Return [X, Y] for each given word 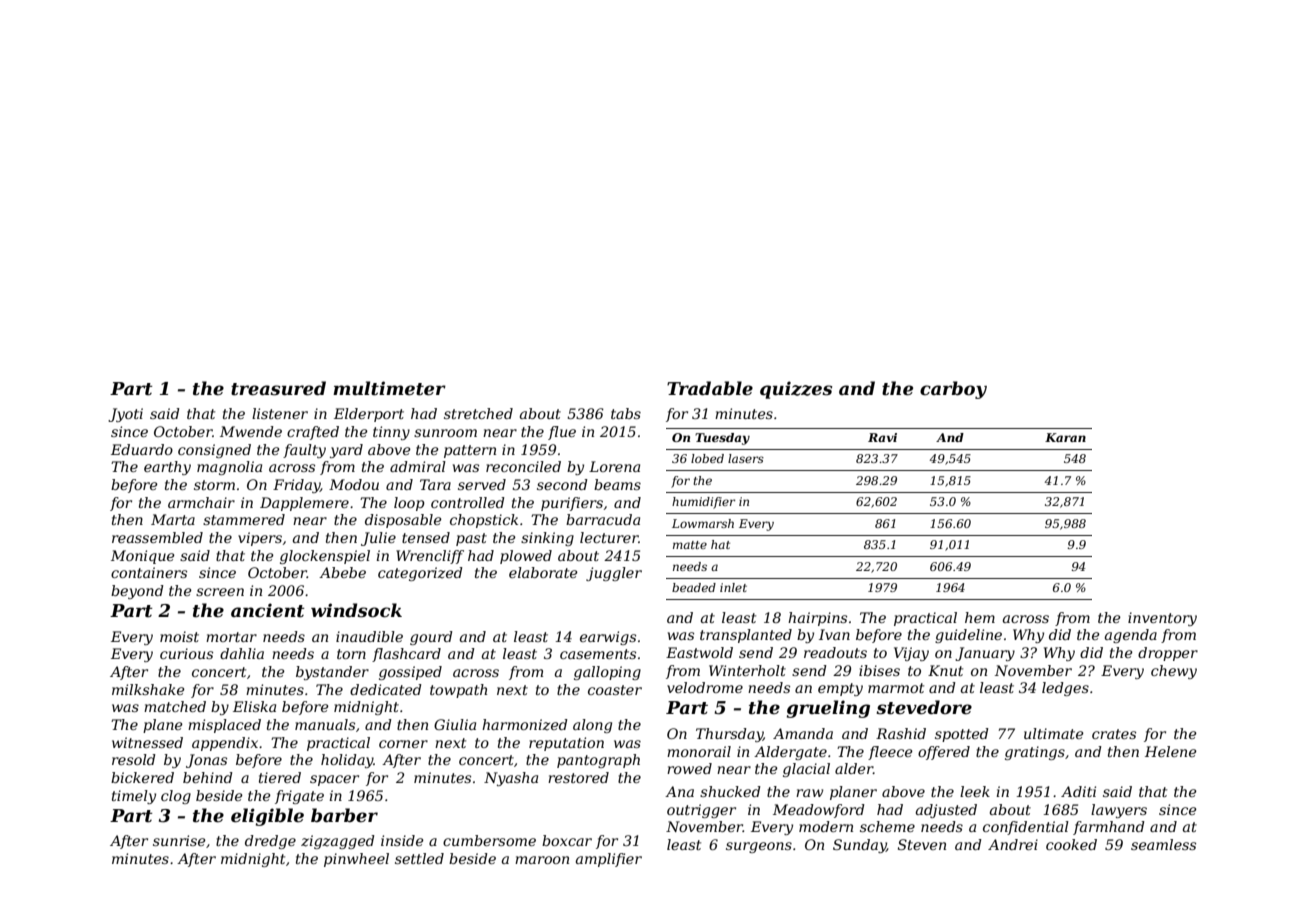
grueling [828, 709]
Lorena [614, 466]
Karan [1065, 437]
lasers [746, 458]
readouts [835, 652]
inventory [1162, 619]
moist [179, 636]
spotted [962, 735]
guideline [968, 636]
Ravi [882, 437]
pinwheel [356, 860]
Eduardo [142, 449]
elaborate [543, 572]
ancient [268, 610]
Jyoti [125, 415]
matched [175, 706]
